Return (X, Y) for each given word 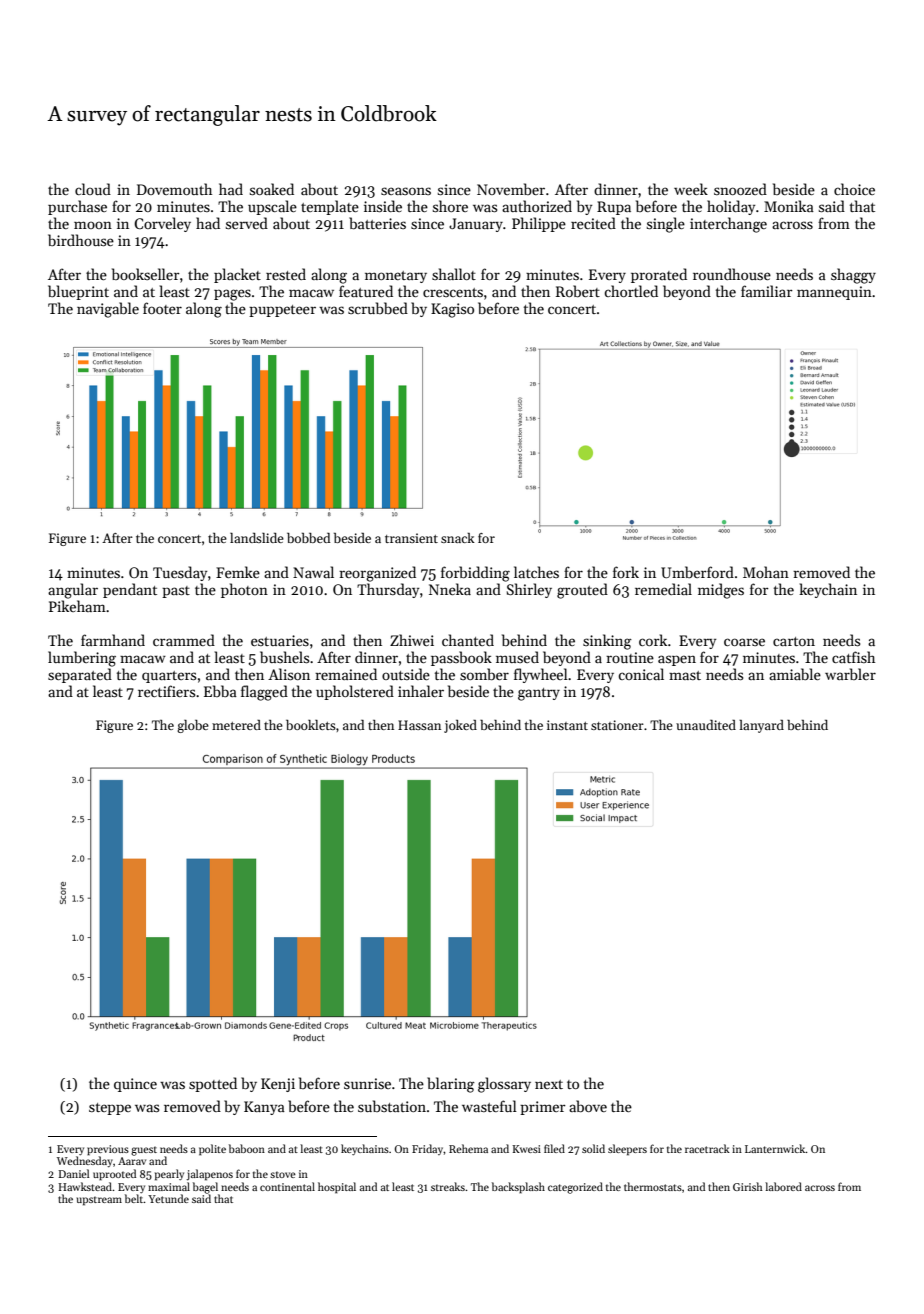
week (691, 189)
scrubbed (378, 308)
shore (450, 206)
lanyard (761, 726)
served (247, 223)
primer (543, 1108)
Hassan (419, 725)
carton (794, 641)
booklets (311, 725)
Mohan (766, 572)
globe (193, 726)
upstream (99, 1201)
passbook (461, 658)
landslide (257, 538)
